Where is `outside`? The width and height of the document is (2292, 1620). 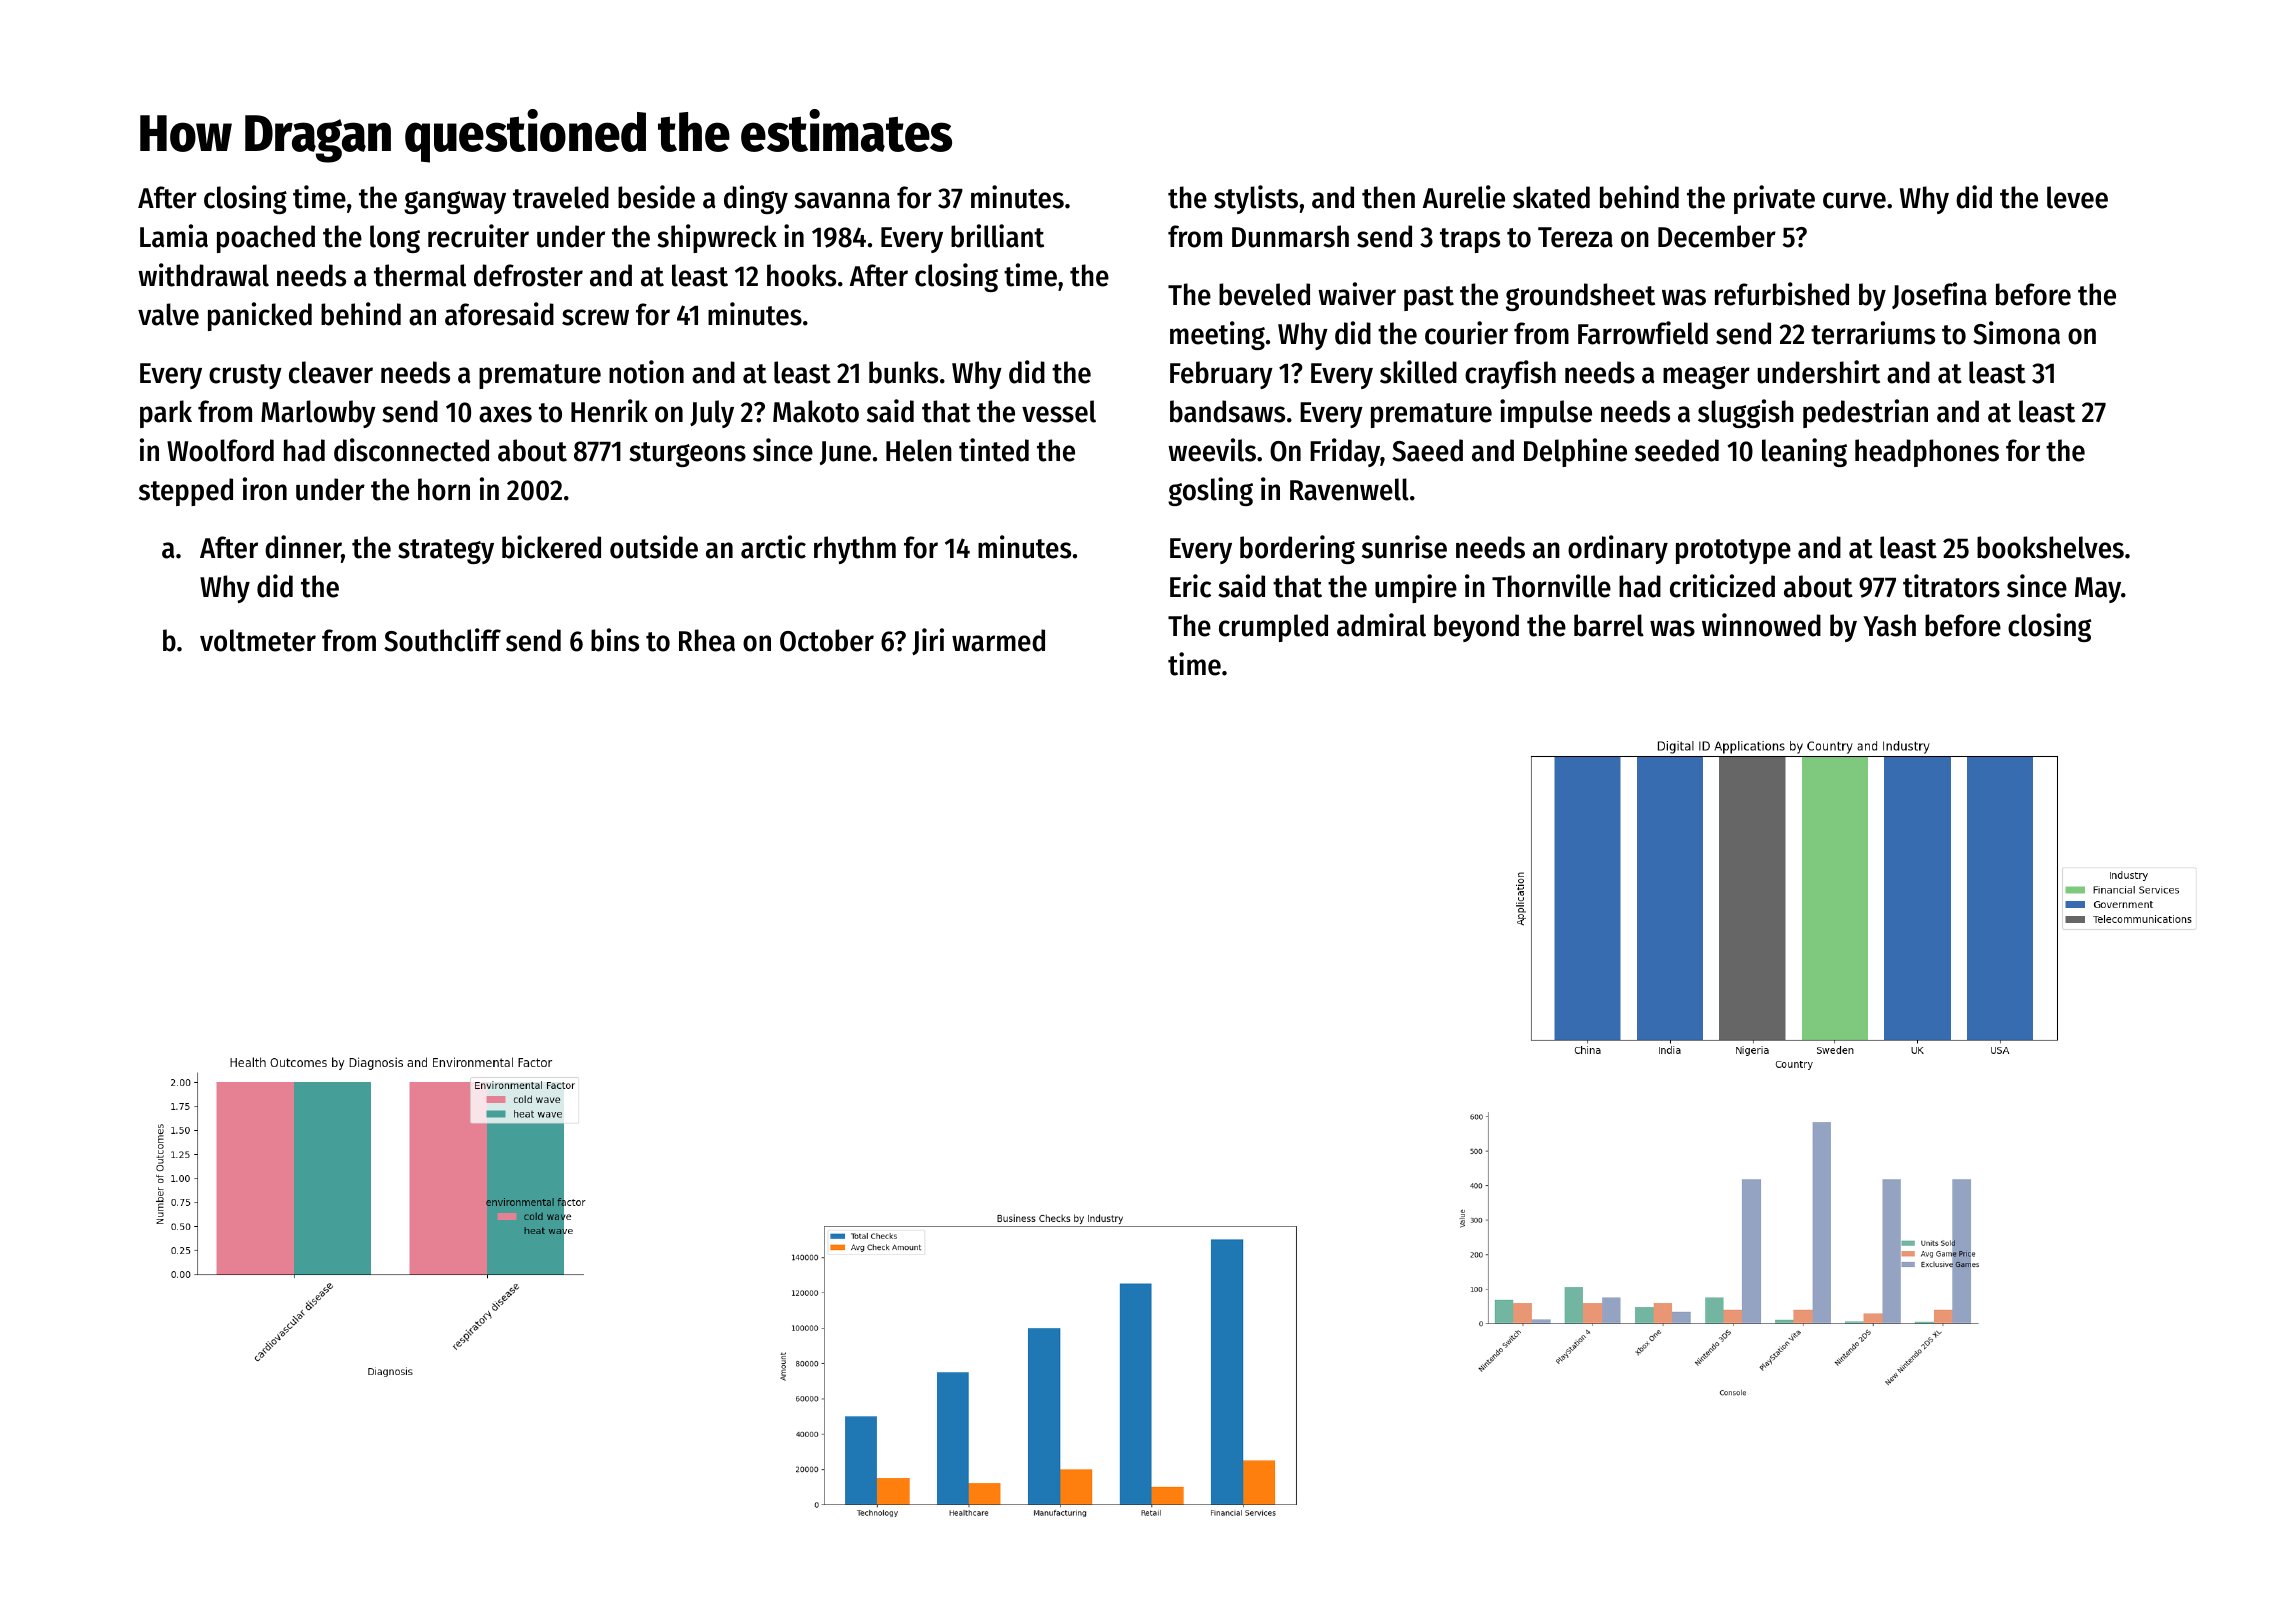 outside is located at coordinates (654, 547).
